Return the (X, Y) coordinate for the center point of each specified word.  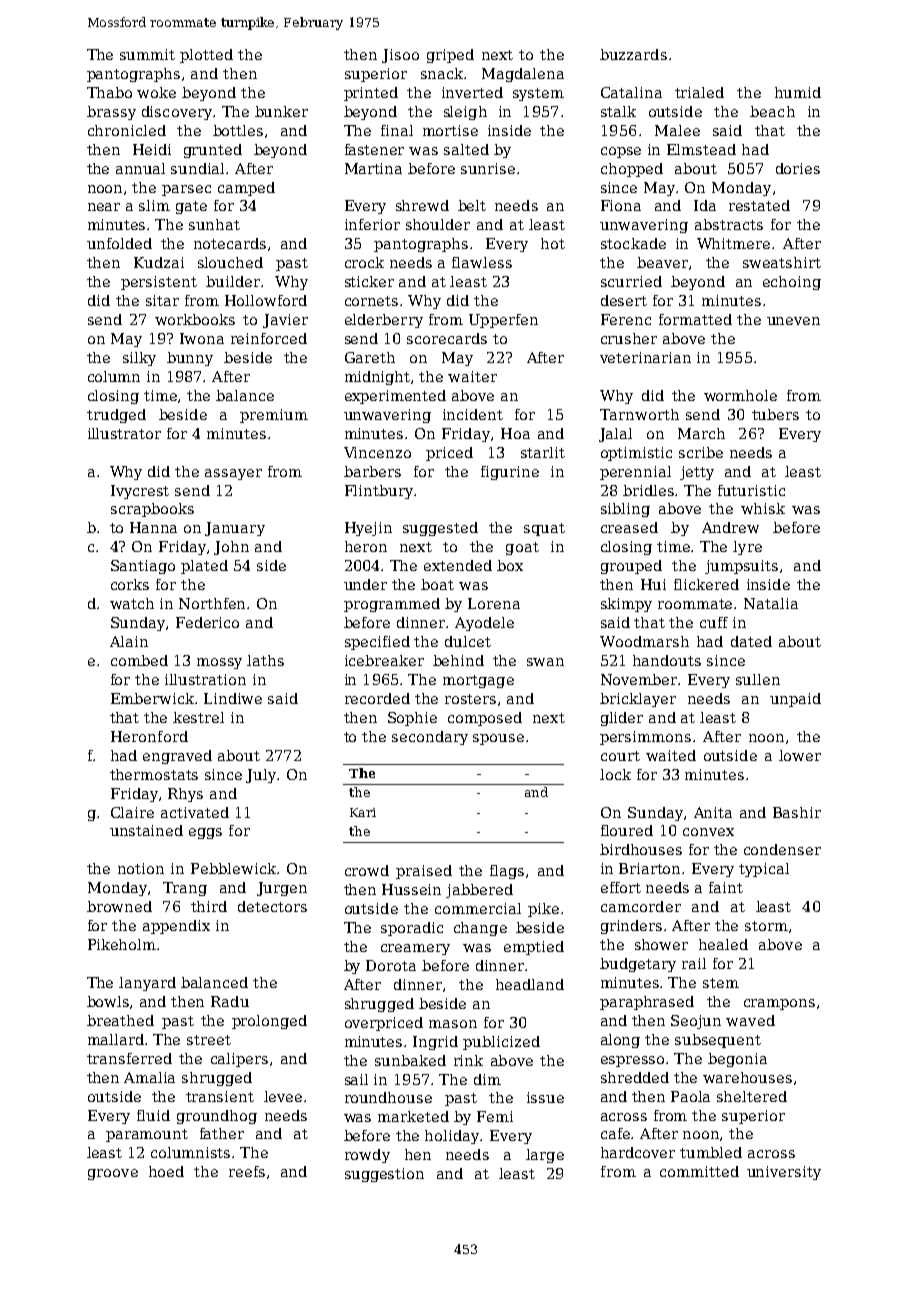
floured (627, 830)
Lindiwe (233, 698)
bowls (108, 1001)
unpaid (795, 700)
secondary (430, 738)
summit (147, 54)
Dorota (391, 965)
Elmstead (701, 149)
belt (472, 205)
